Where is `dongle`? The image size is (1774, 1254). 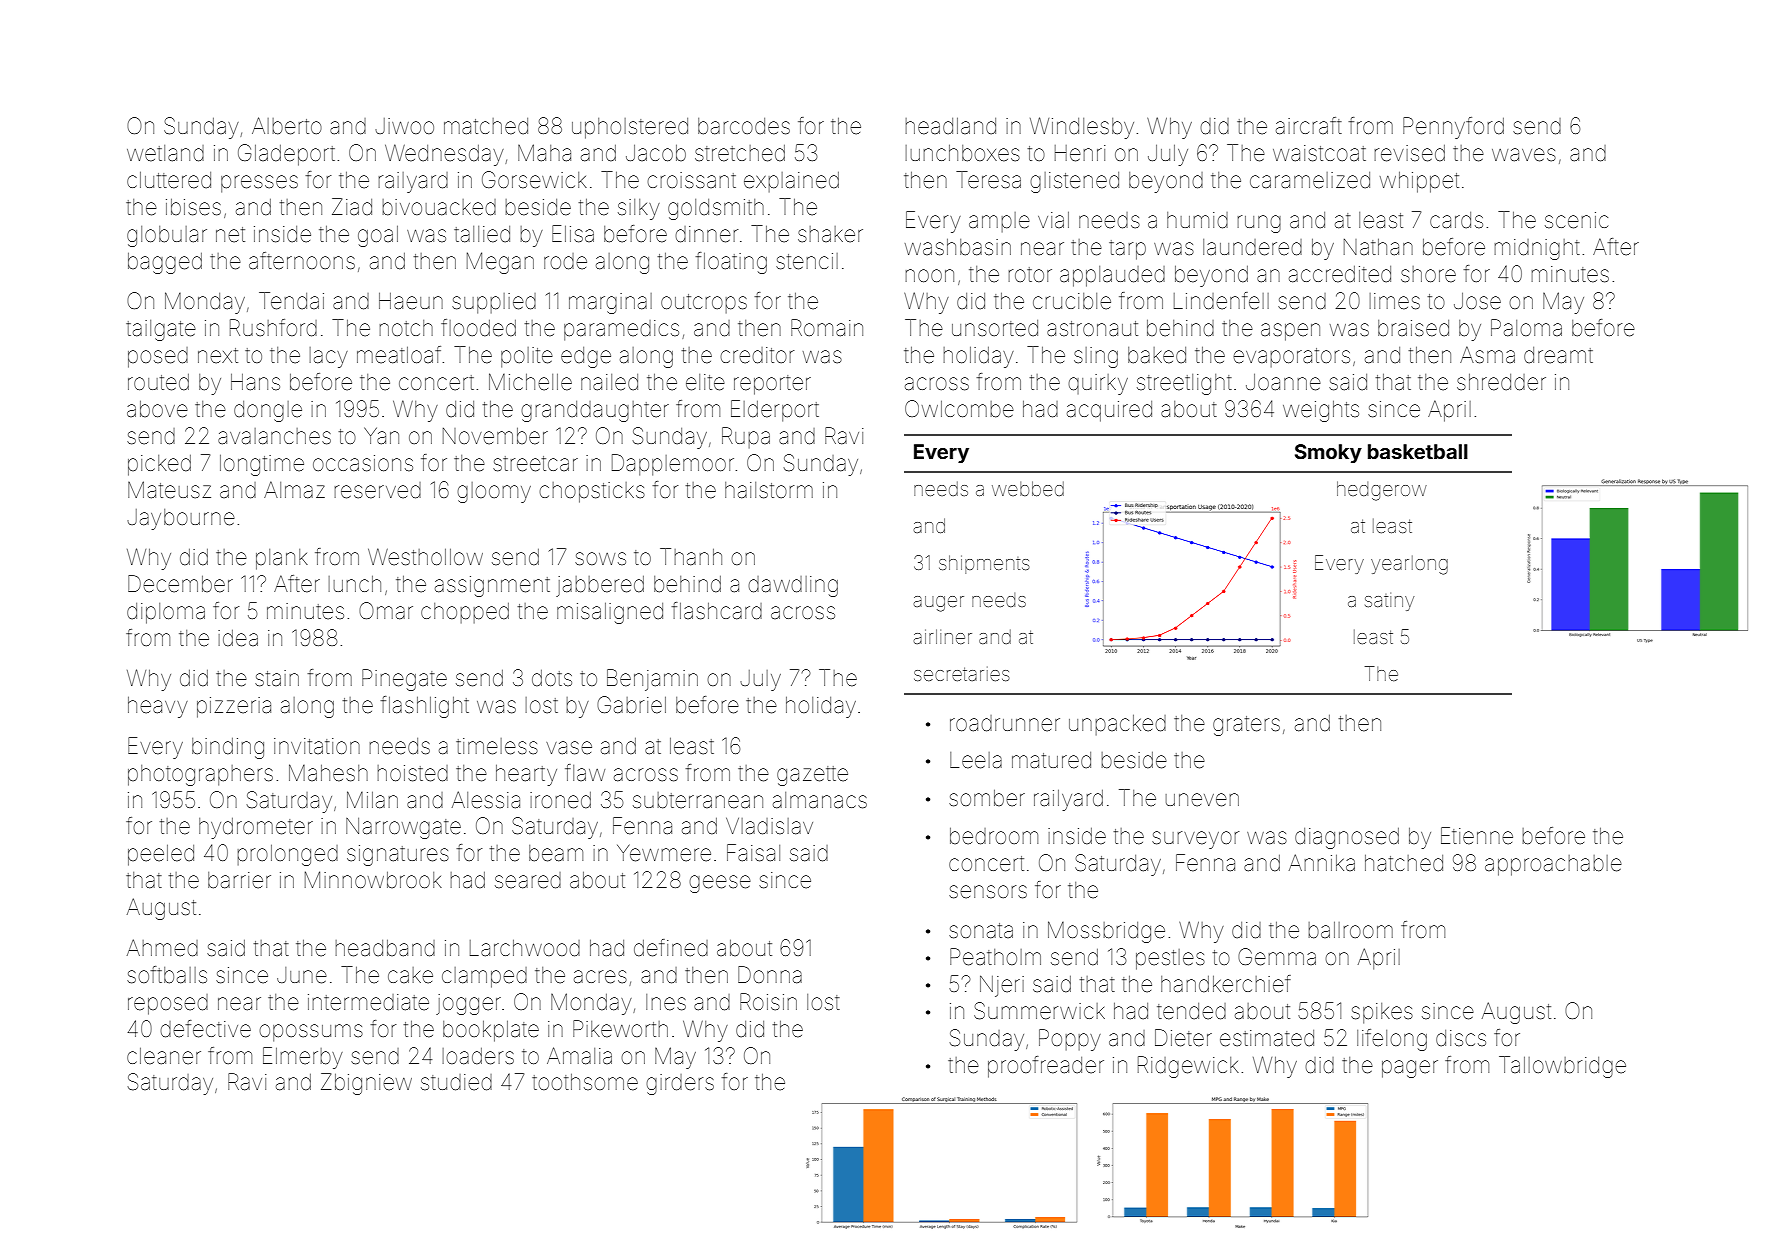
dongle is located at coordinates (268, 411).
